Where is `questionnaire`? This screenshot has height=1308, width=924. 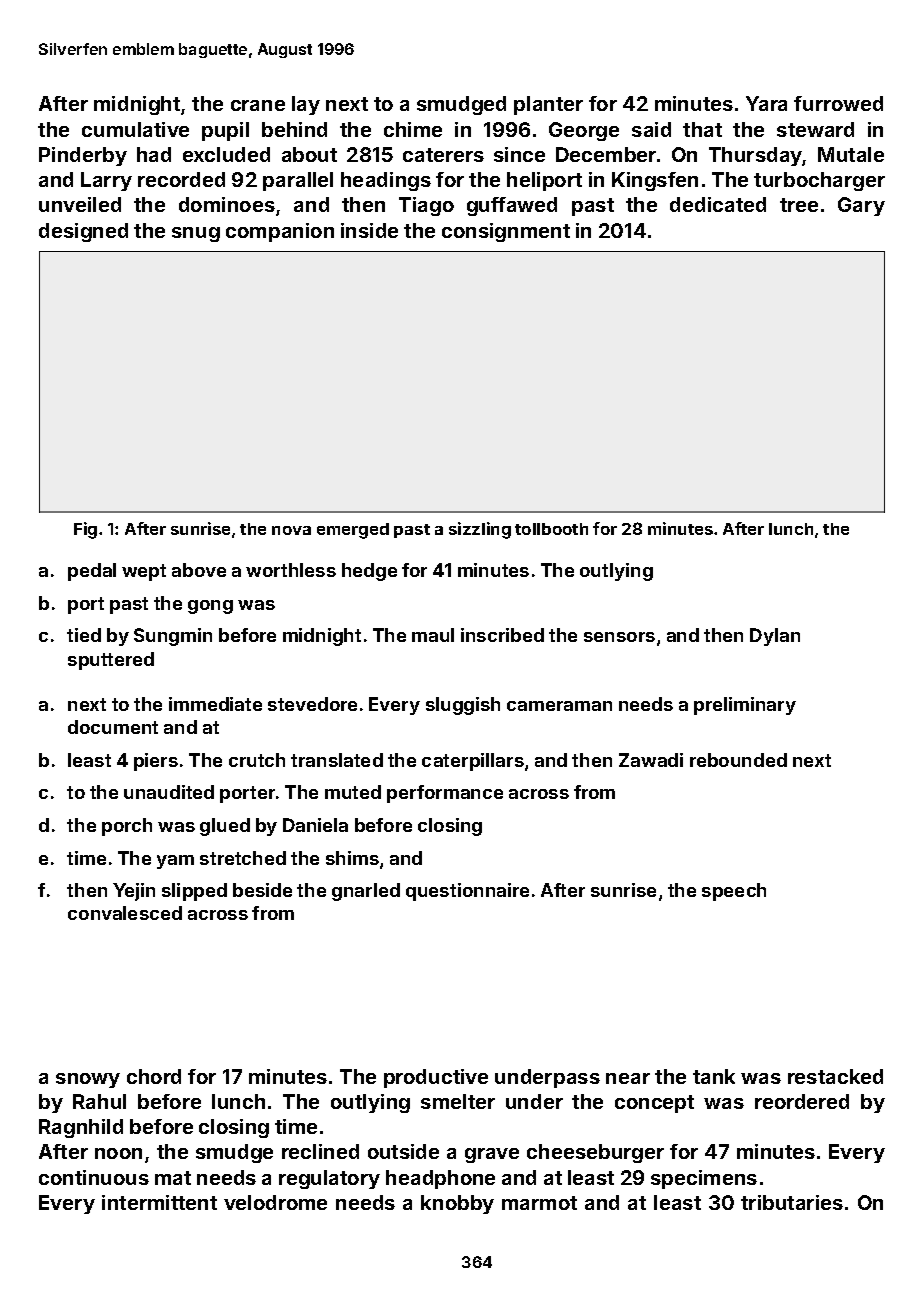 questionnaire is located at coordinates (467, 892).
